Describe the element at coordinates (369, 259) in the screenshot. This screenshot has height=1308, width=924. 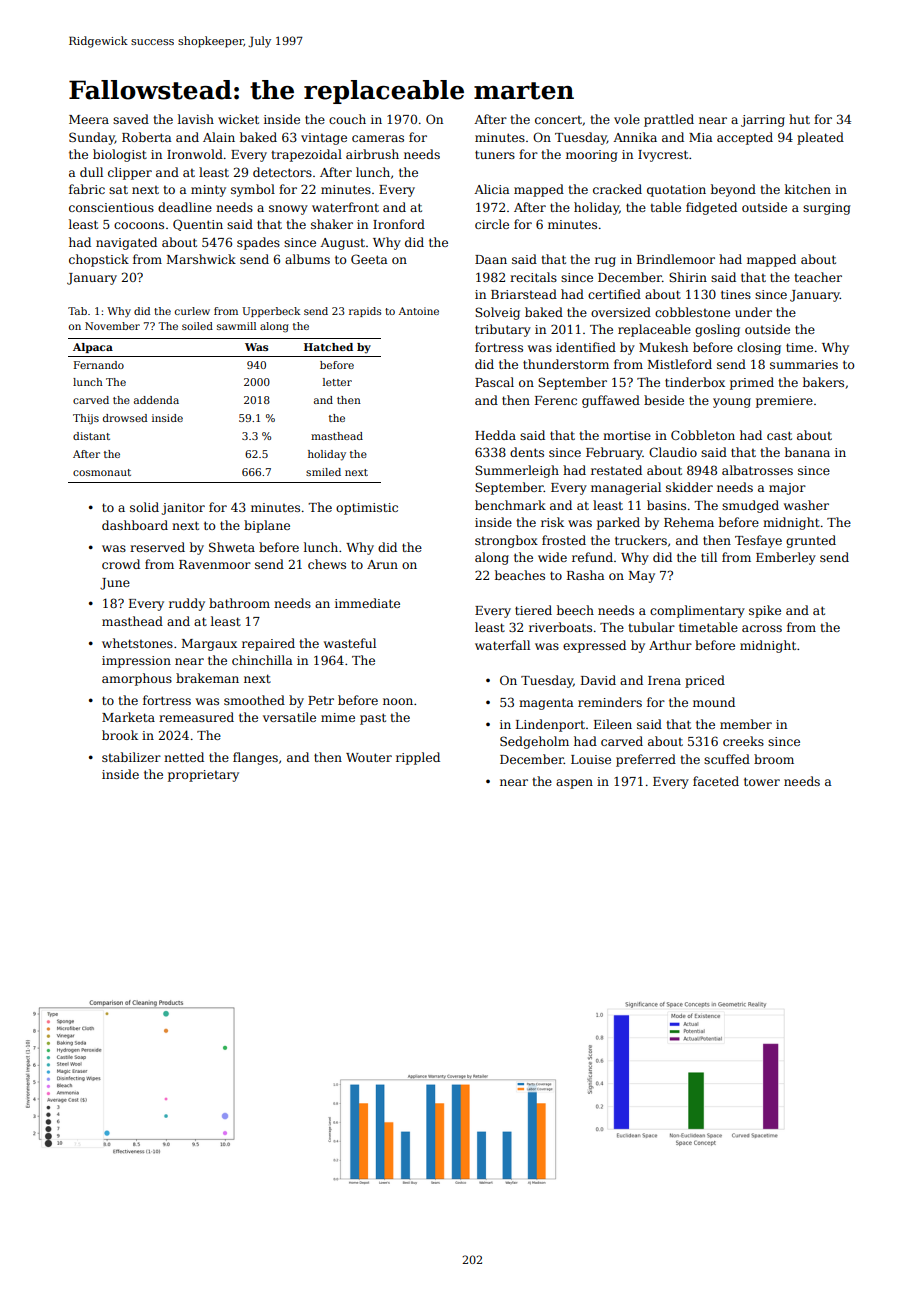
I see `Geeta` at that location.
